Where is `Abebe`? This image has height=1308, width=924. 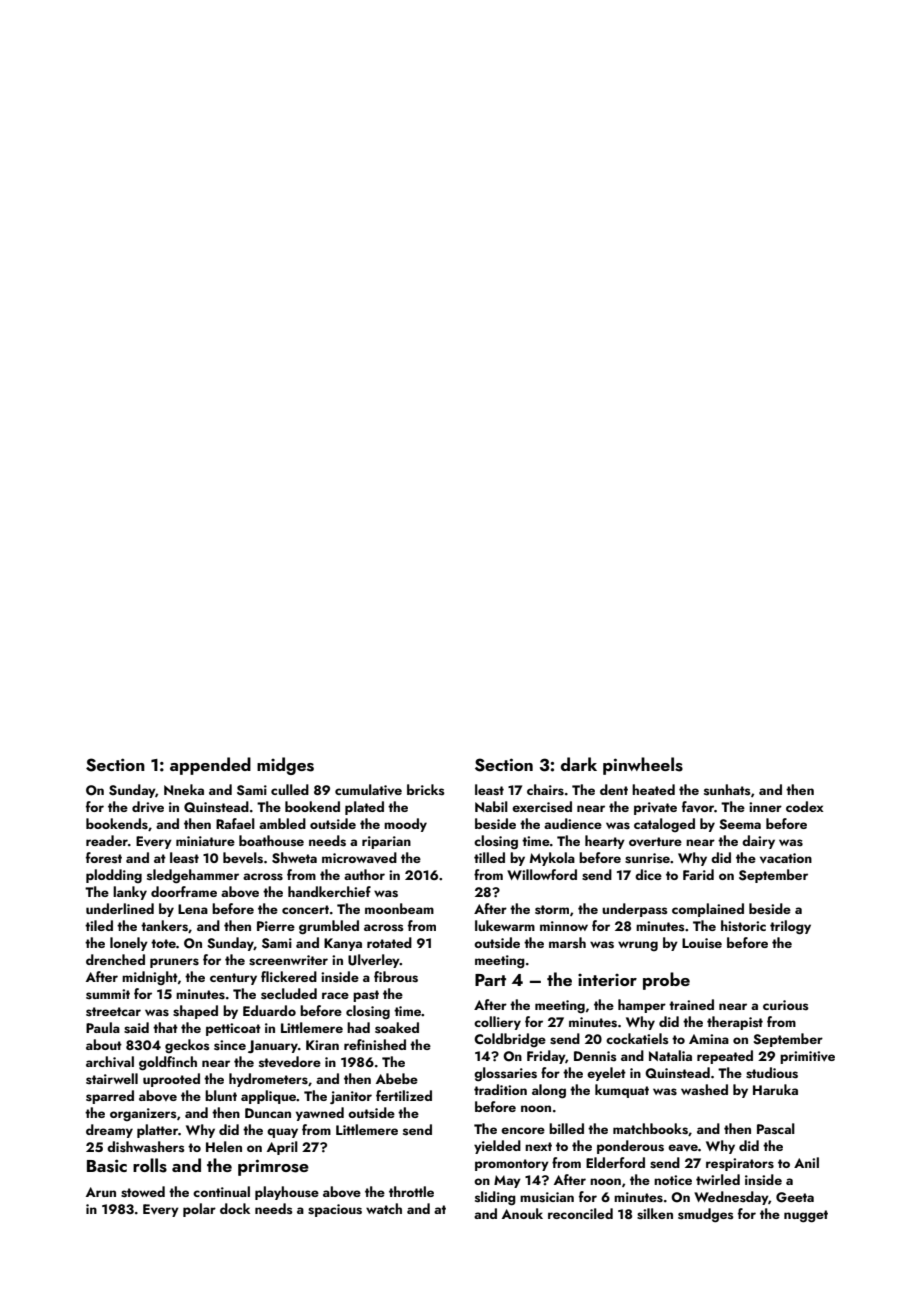
Abebe is located at coordinates (397, 1078).
